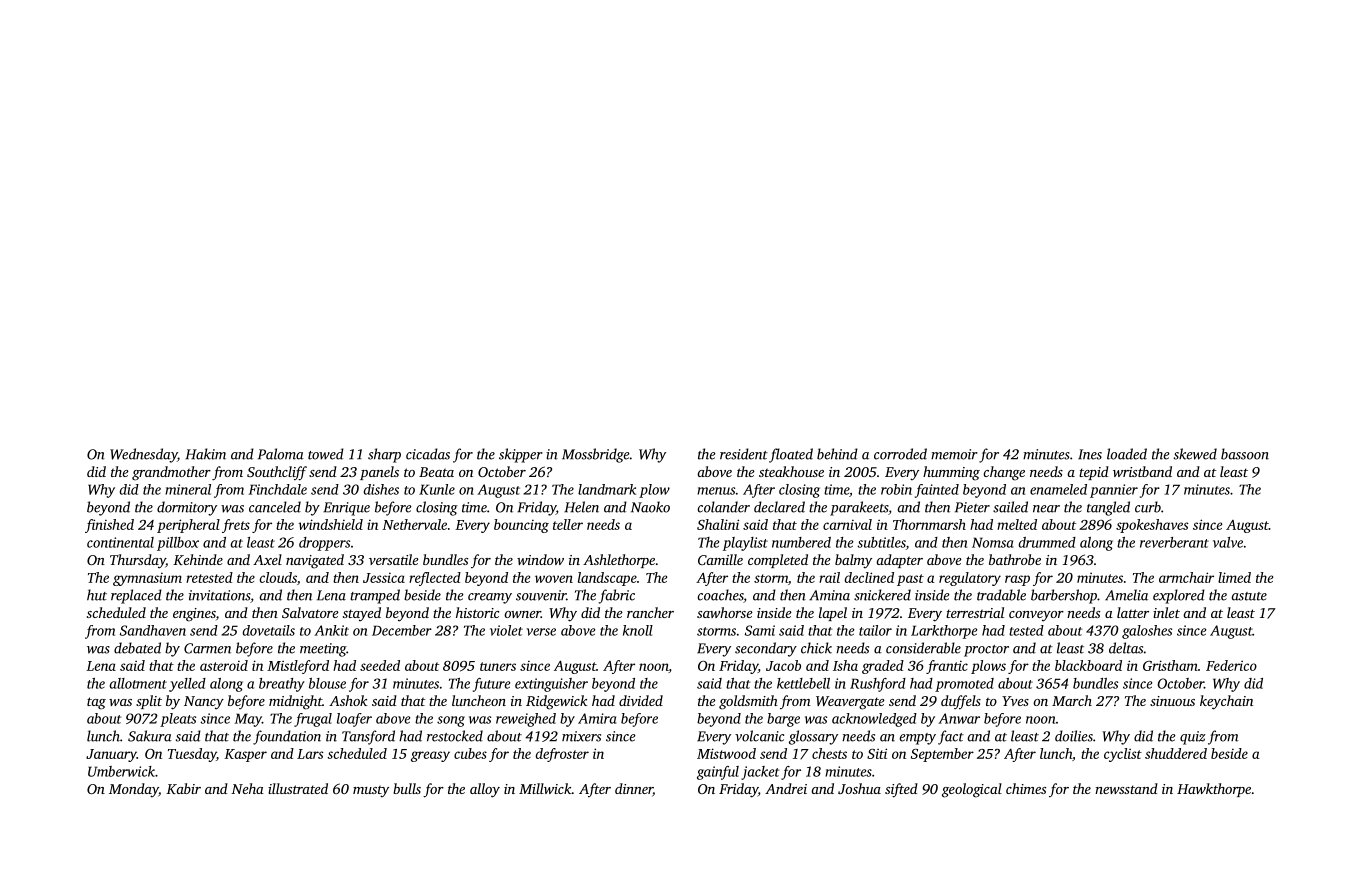  I want to click on drummed, so click(1047, 542).
